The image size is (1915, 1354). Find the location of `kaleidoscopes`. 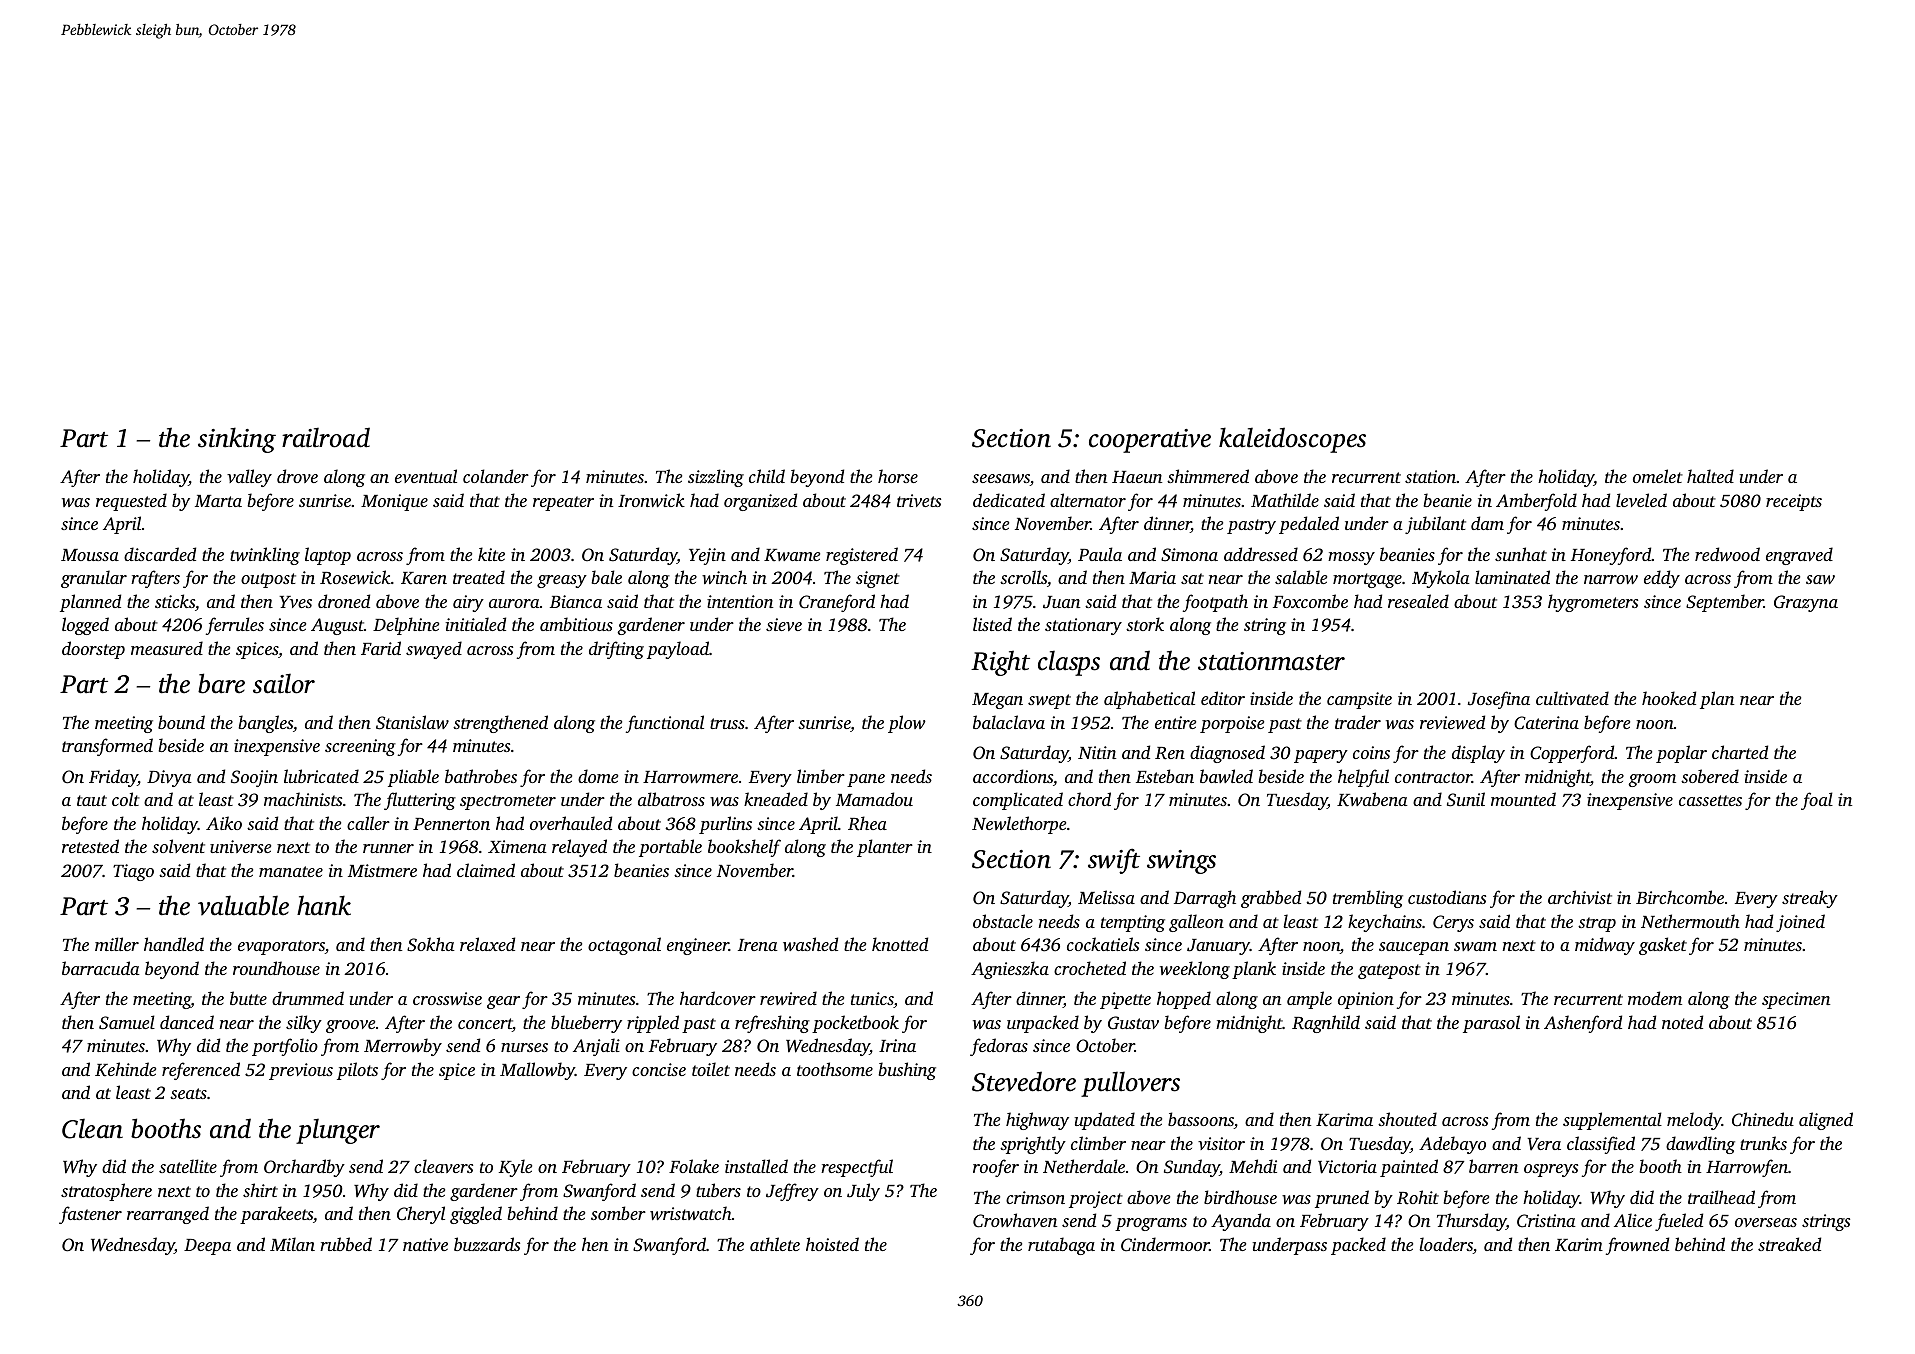

kaleidoscopes is located at coordinates (1292, 440).
